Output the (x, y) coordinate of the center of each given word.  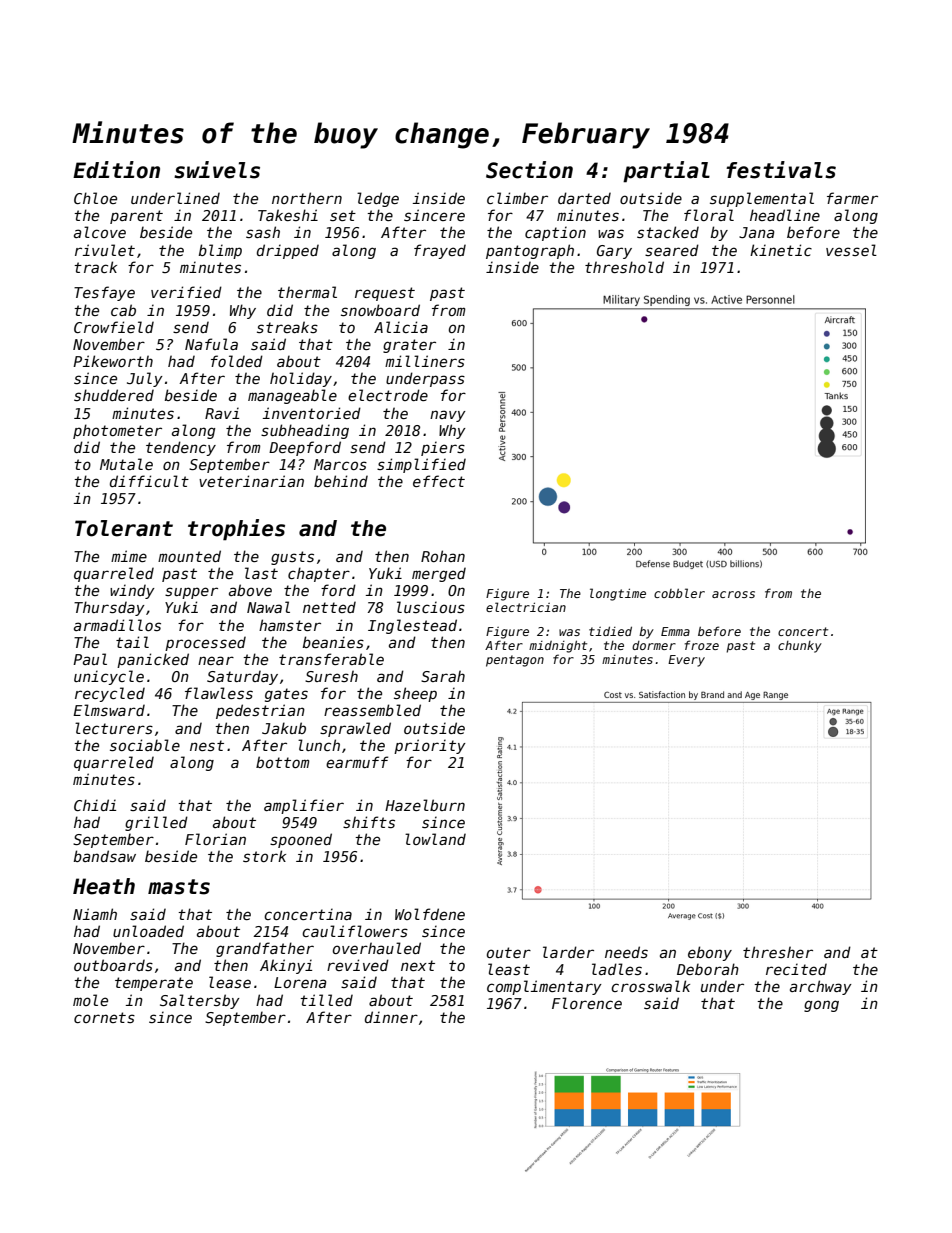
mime (129, 556)
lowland (435, 839)
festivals (781, 170)
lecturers (114, 728)
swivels (217, 170)
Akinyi (286, 966)
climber (517, 198)
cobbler (679, 593)
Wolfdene (430, 914)
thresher (778, 952)
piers (443, 448)
